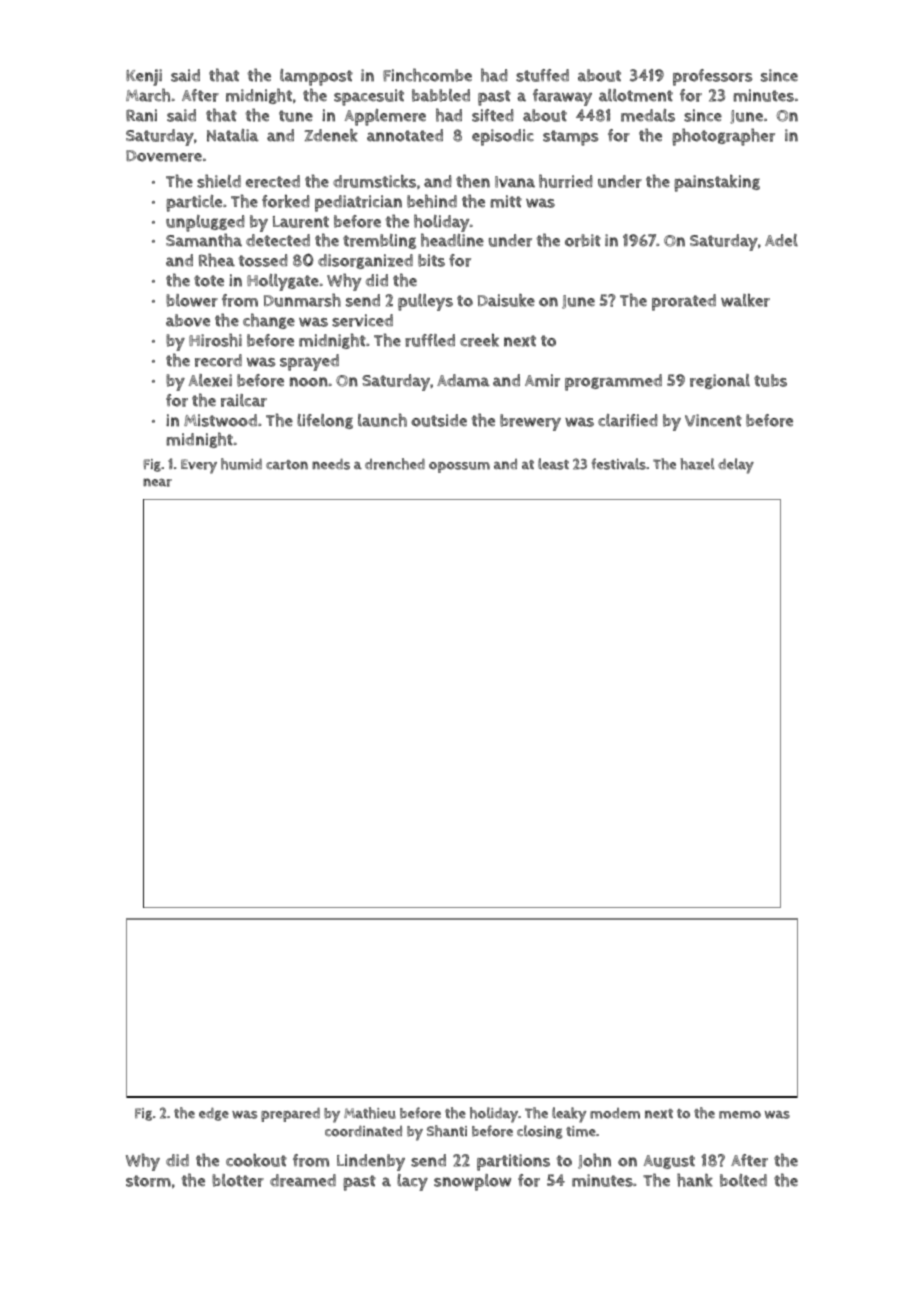 The width and height of the document is (924, 1314). What do you see at coordinates (144, 77) in the document?
I see `Kenji` at bounding box center [144, 77].
